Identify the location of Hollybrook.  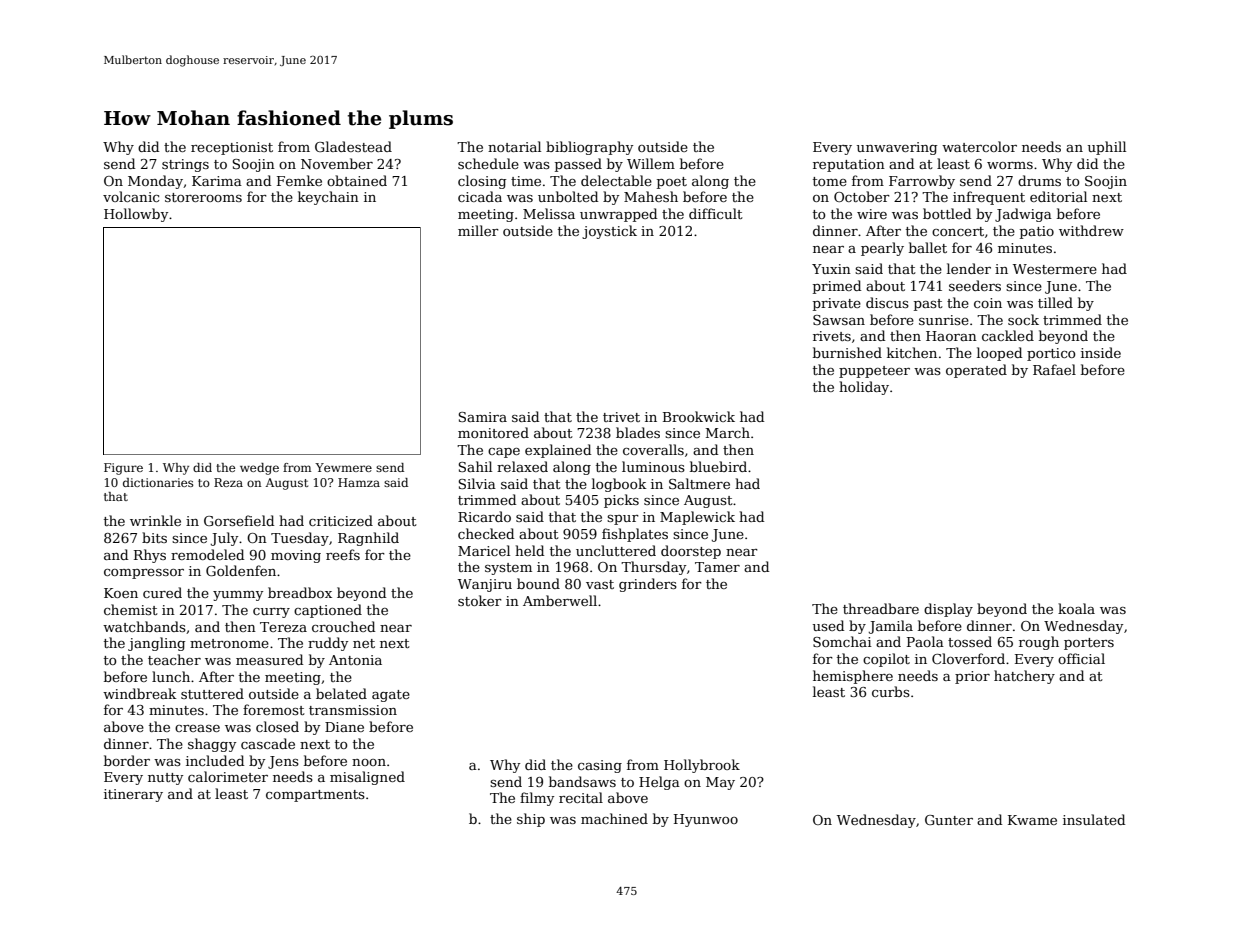
(702, 766).
